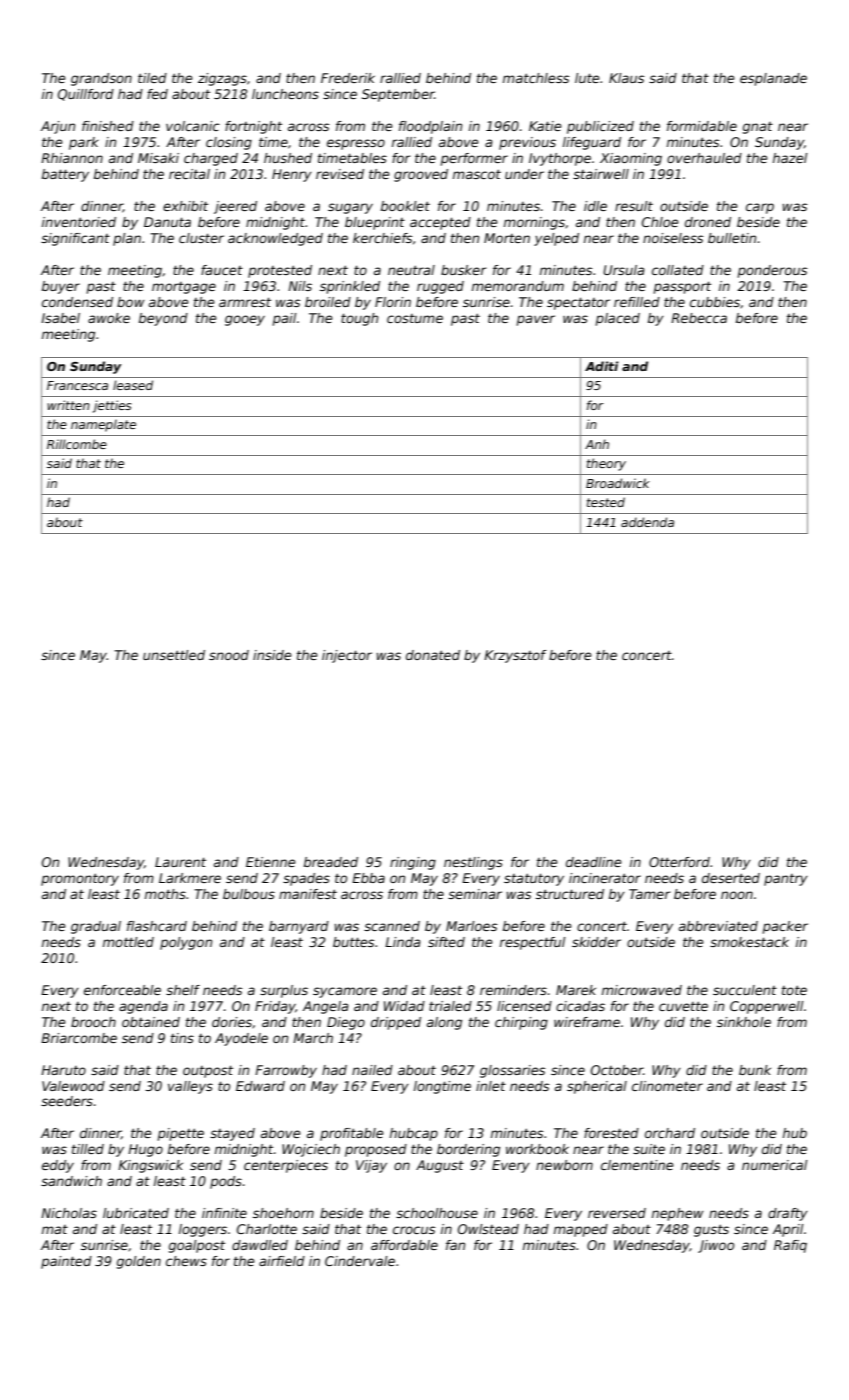  What do you see at coordinates (421, 175) in the page?
I see `grooved` at bounding box center [421, 175].
